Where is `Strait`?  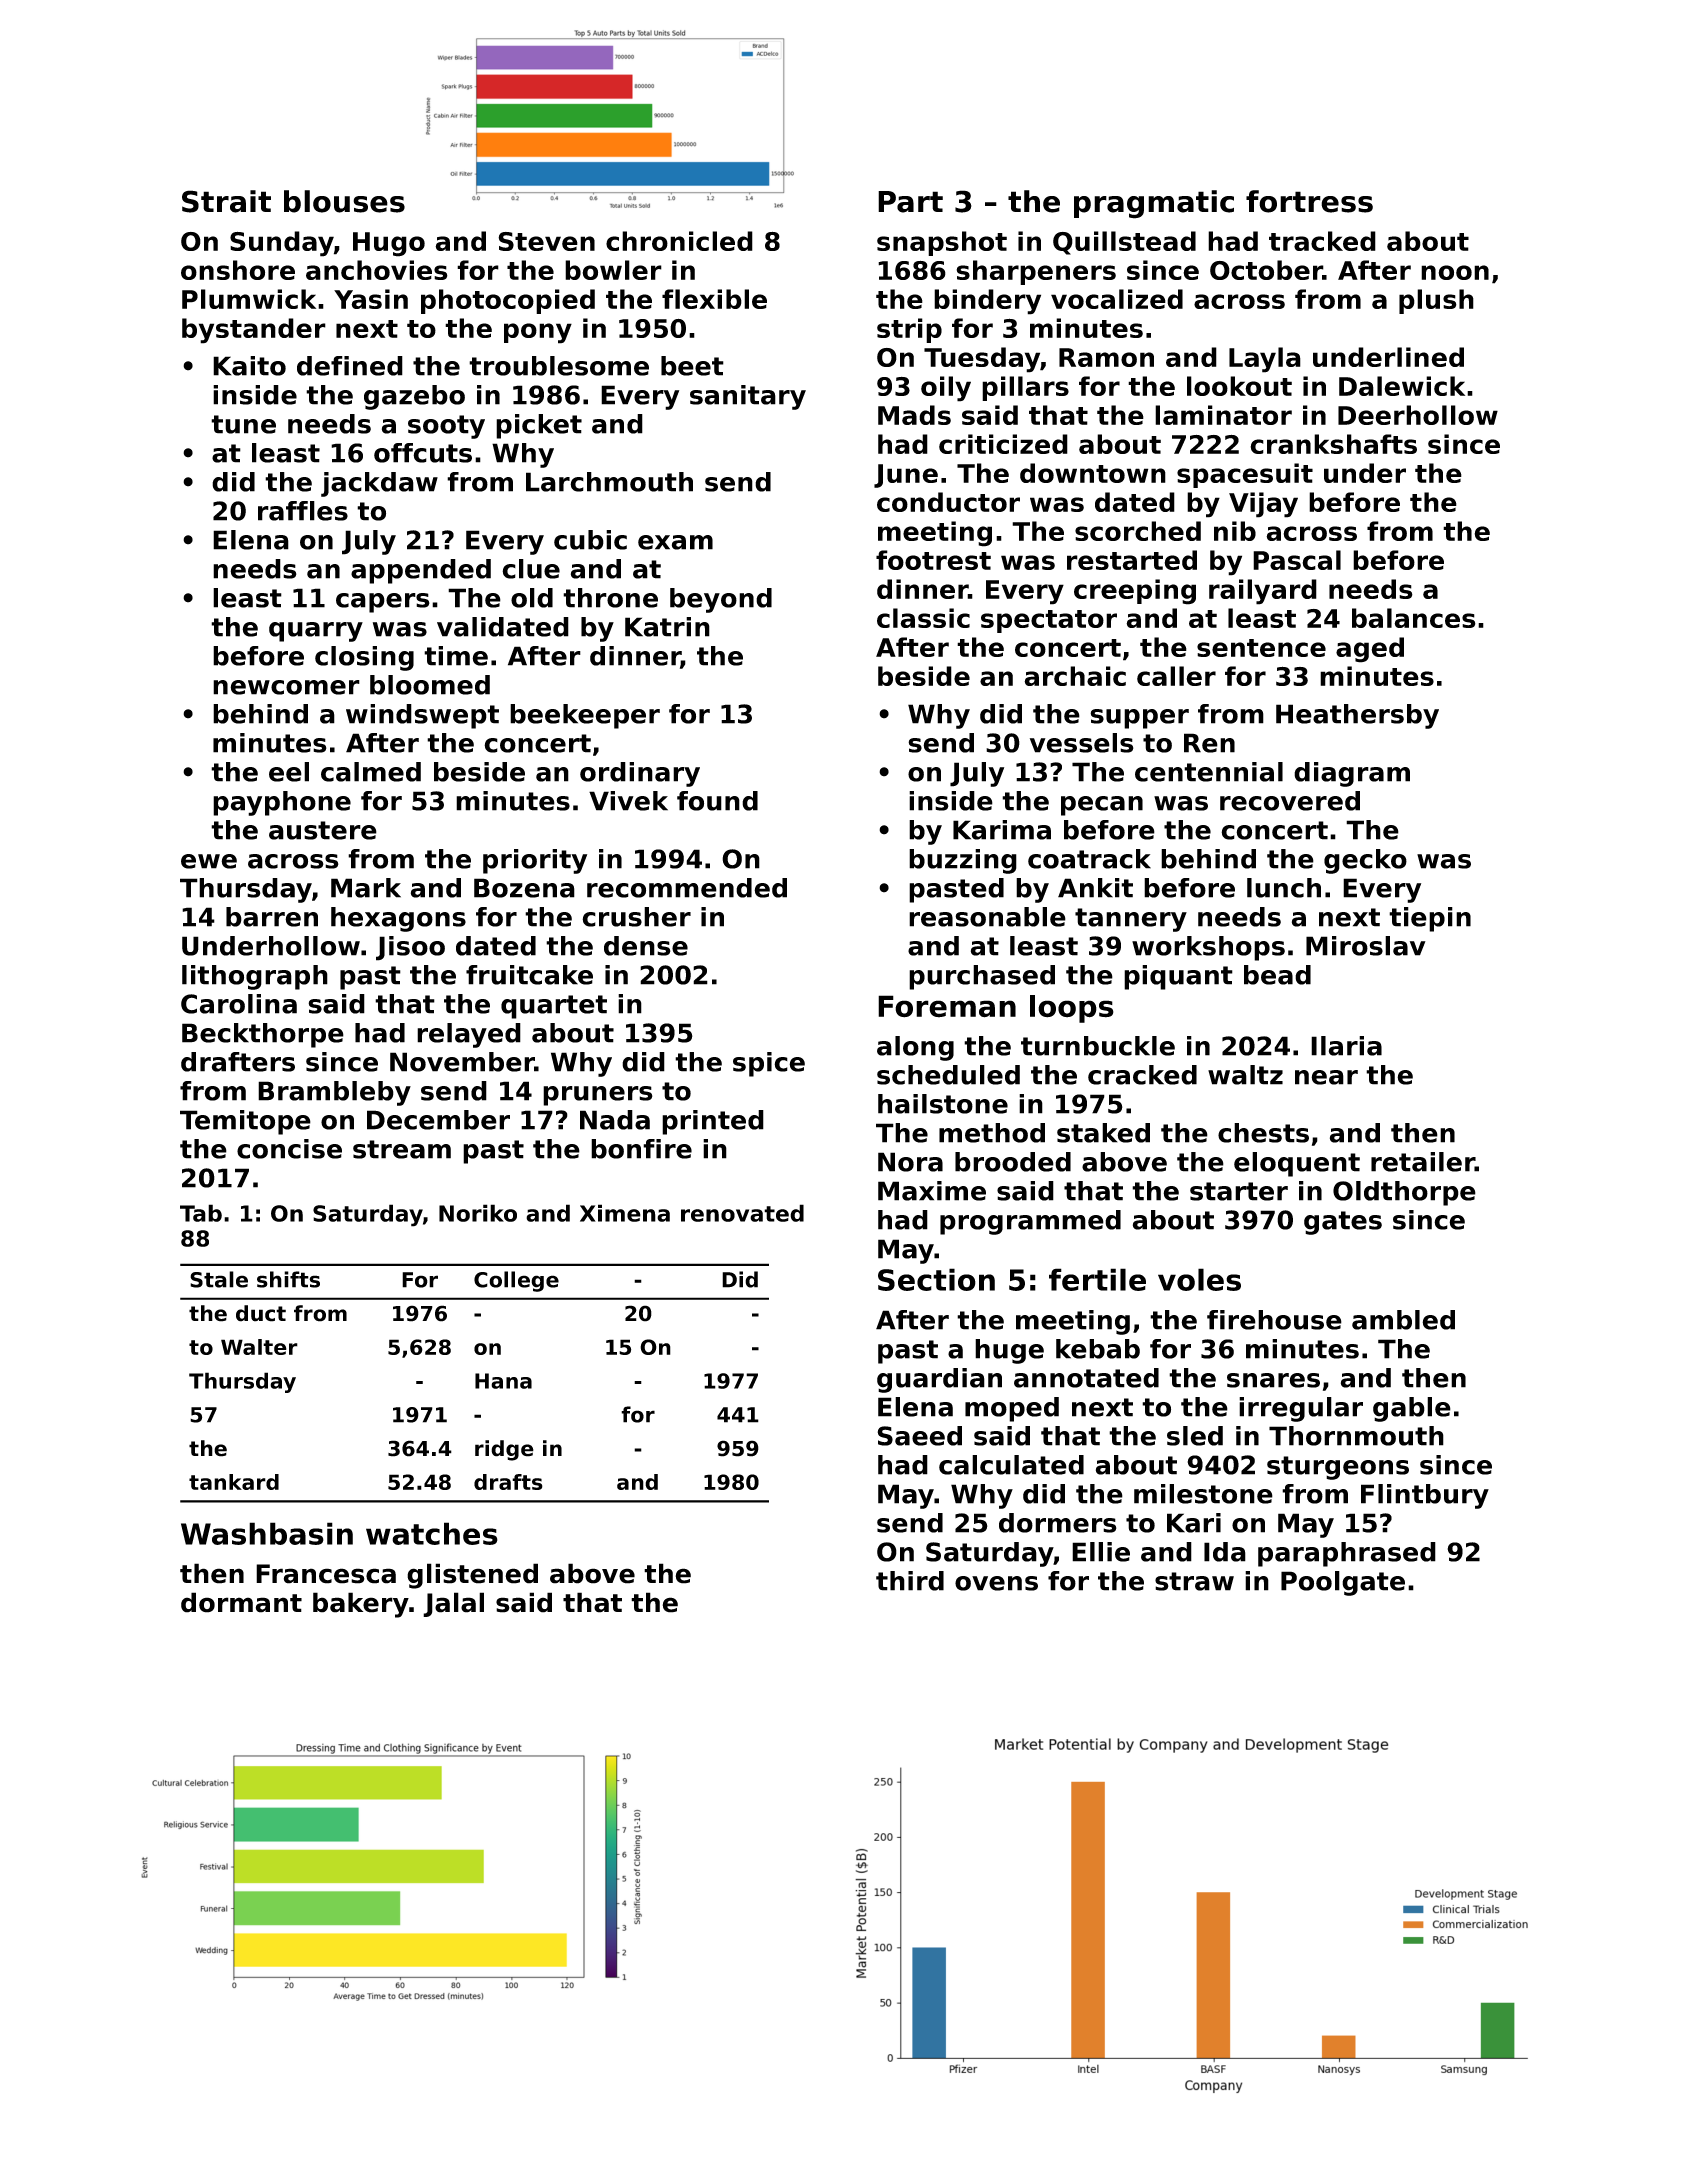
Strait is located at coordinates (226, 201).
